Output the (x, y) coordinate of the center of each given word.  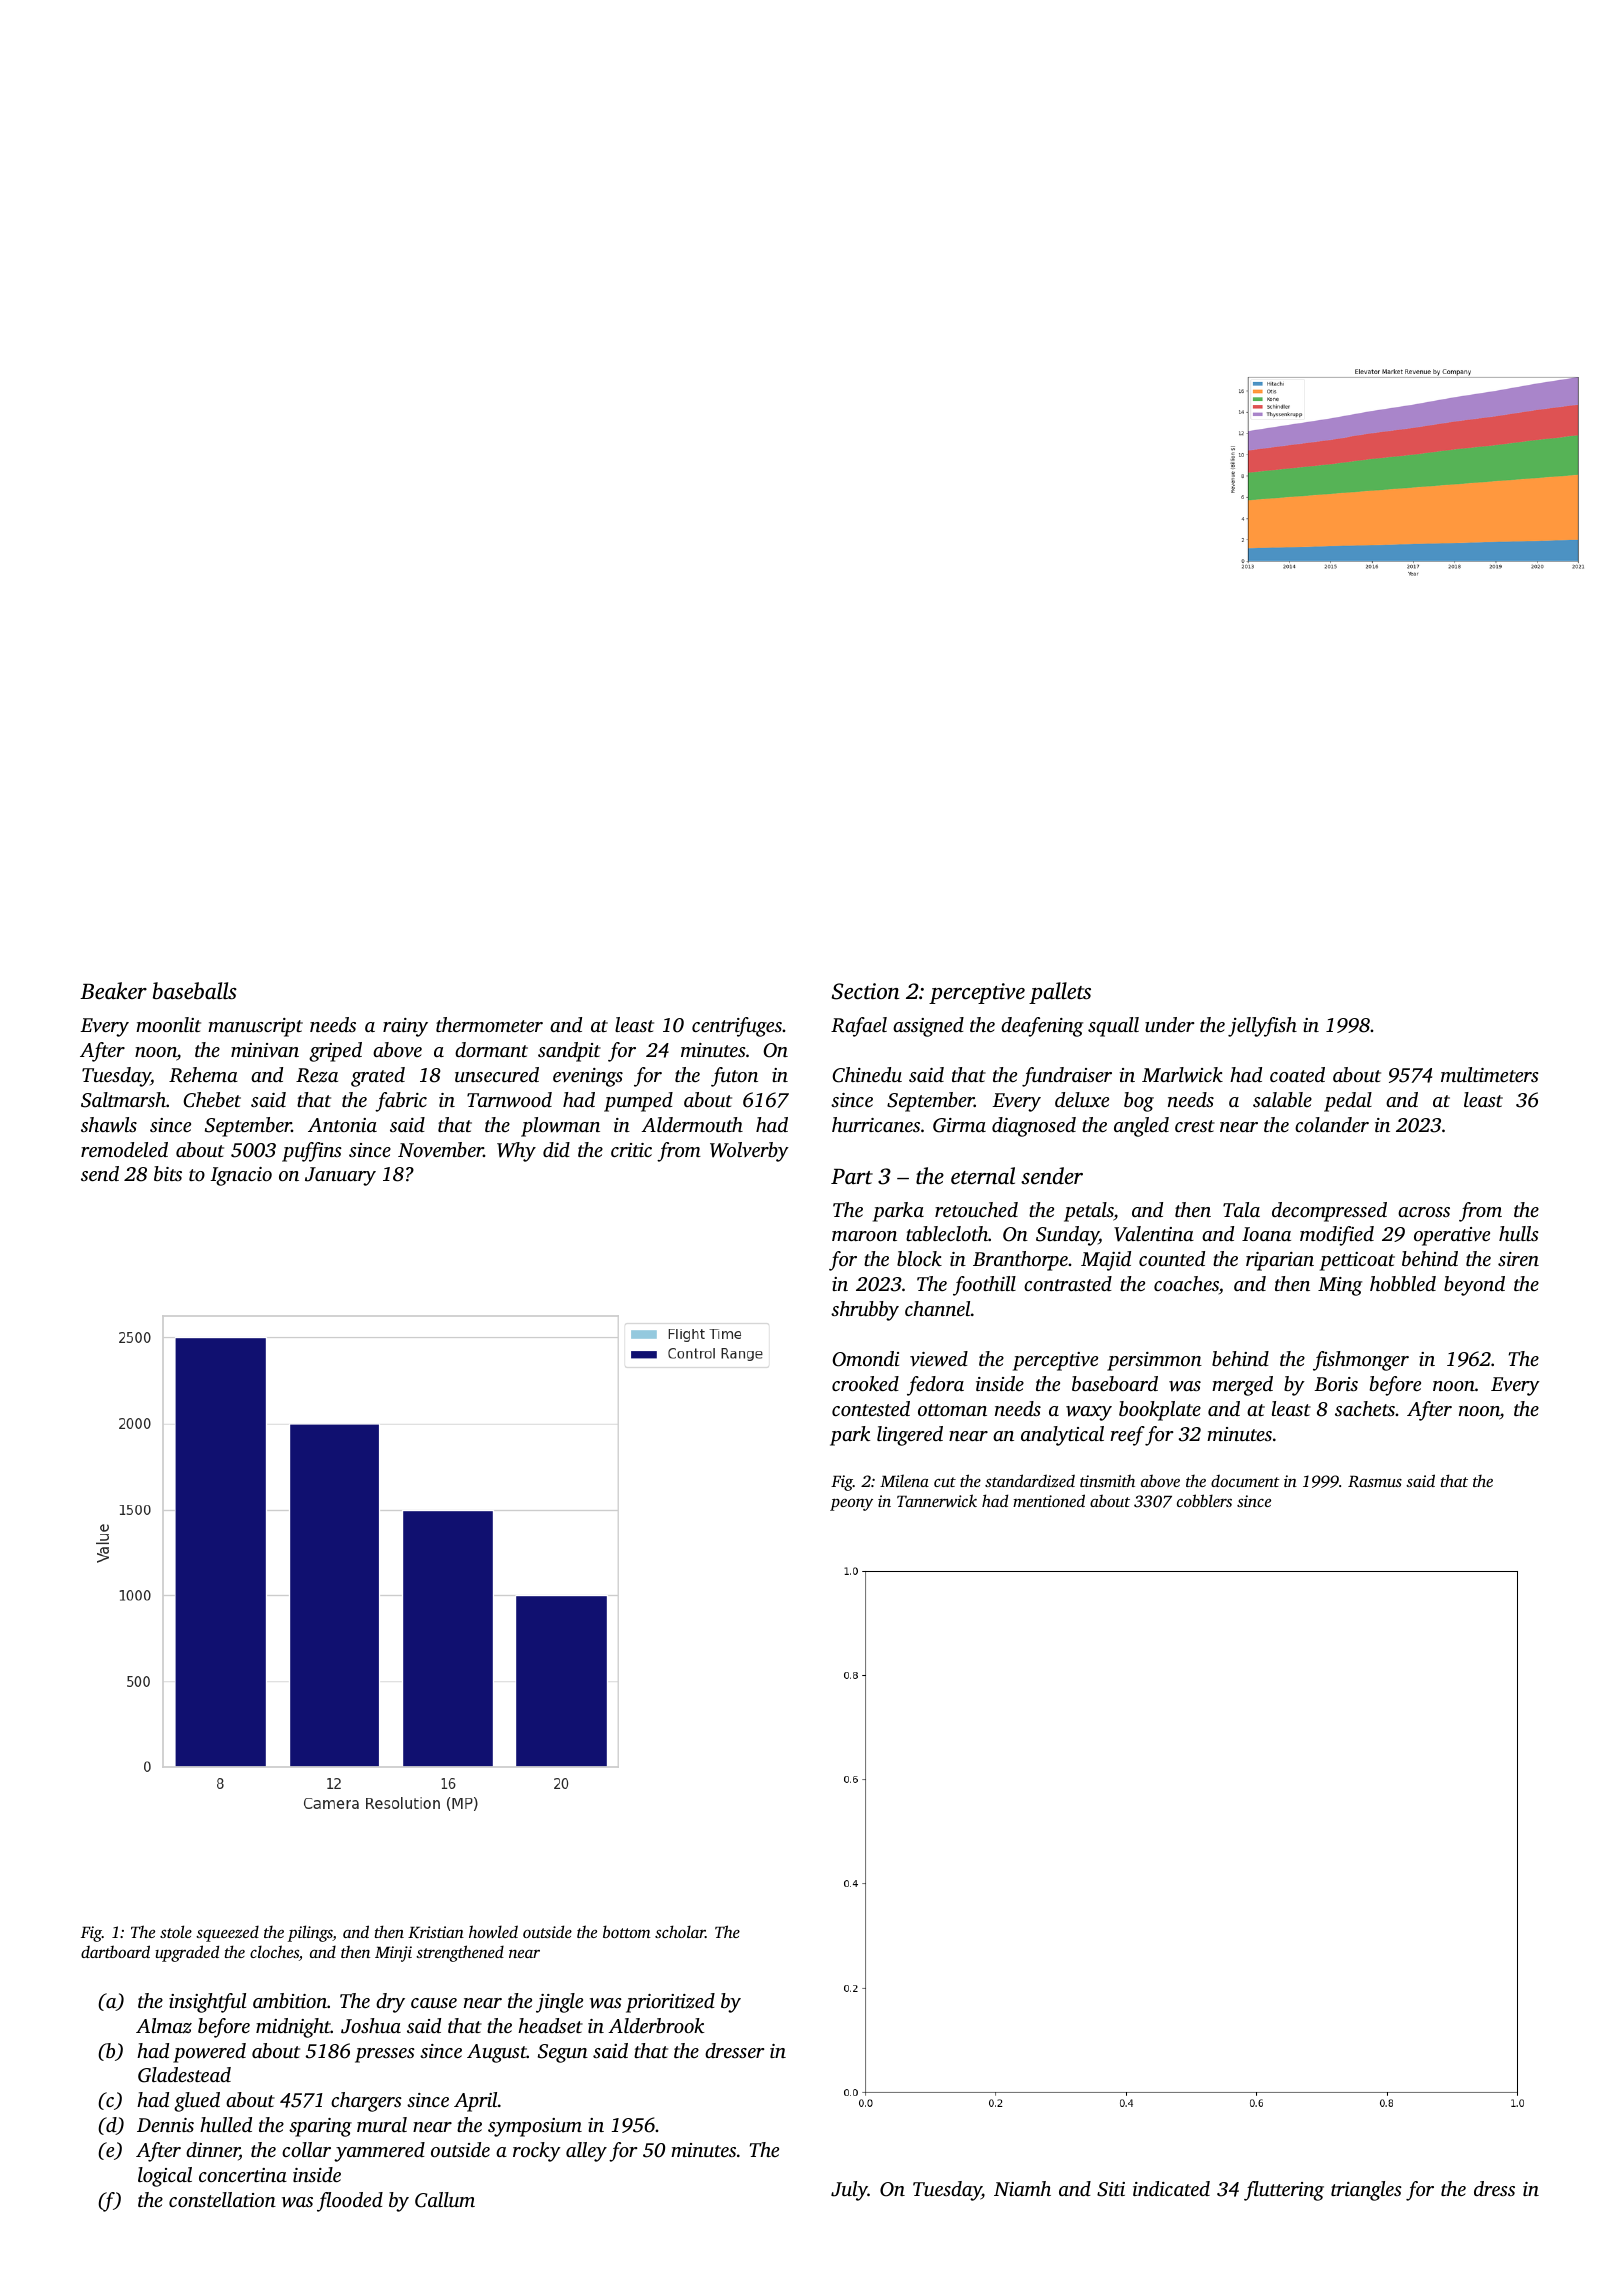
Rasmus (1375, 1482)
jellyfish (1262, 1027)
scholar (680, 1931)
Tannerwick (937, 1500)
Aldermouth (692, 1124)
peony (851, 1504)
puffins (312, 1152)
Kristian (436, 1932)
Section (866, 991)
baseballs (195, 991)
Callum (445, 2200)
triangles (1366, 2191)
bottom (626, 1931)
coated (1297, 1074)
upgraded (187, 1953)
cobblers (1204, 1500)
